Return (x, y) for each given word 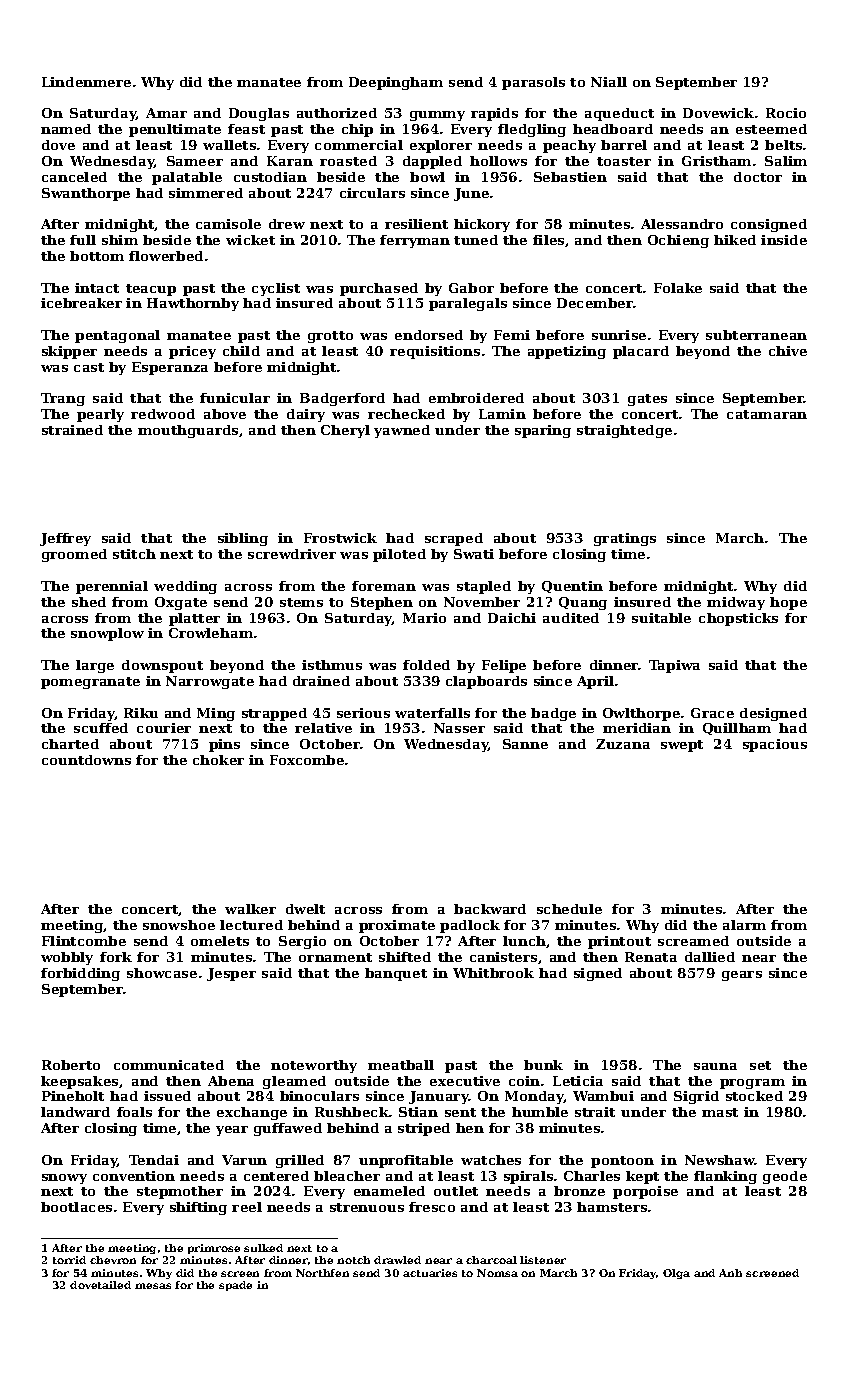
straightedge (624, 431)
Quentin (572, 587)
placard (641, 352)
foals (134, 1112)
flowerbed (166, 256)
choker (218, 760)
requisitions (435, 352)
